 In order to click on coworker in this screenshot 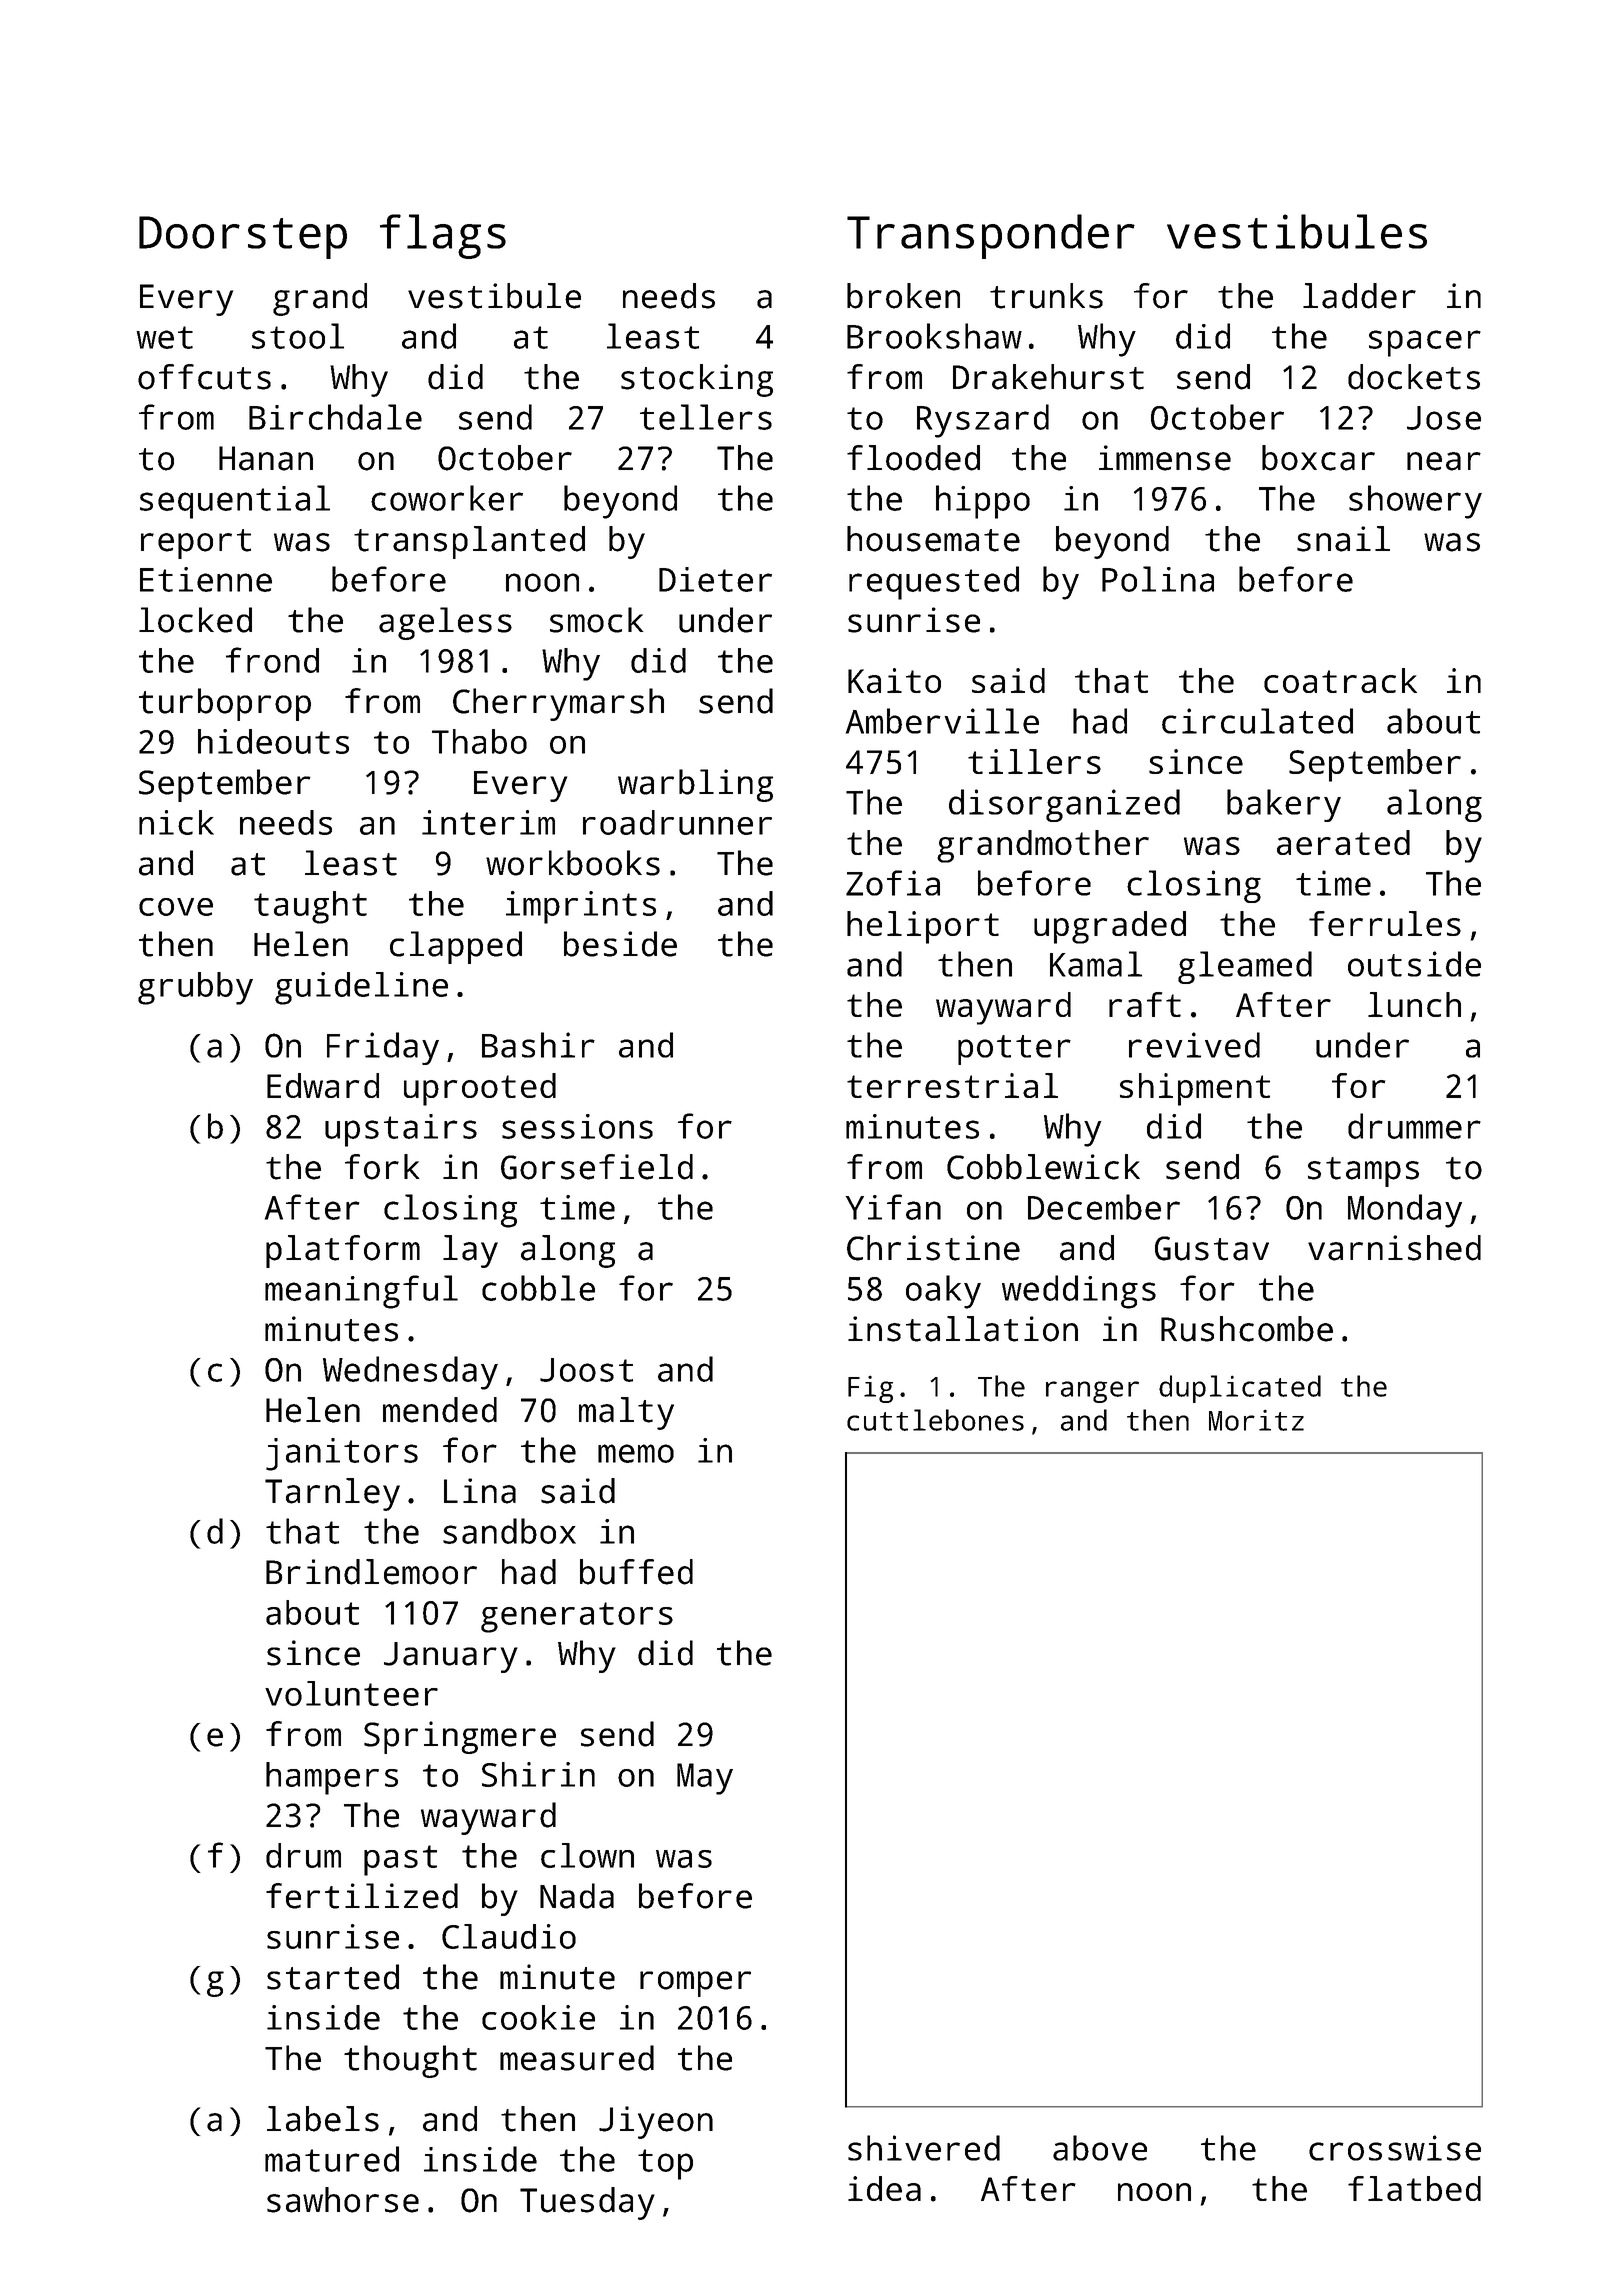, I will do `click(447, 498)`.
